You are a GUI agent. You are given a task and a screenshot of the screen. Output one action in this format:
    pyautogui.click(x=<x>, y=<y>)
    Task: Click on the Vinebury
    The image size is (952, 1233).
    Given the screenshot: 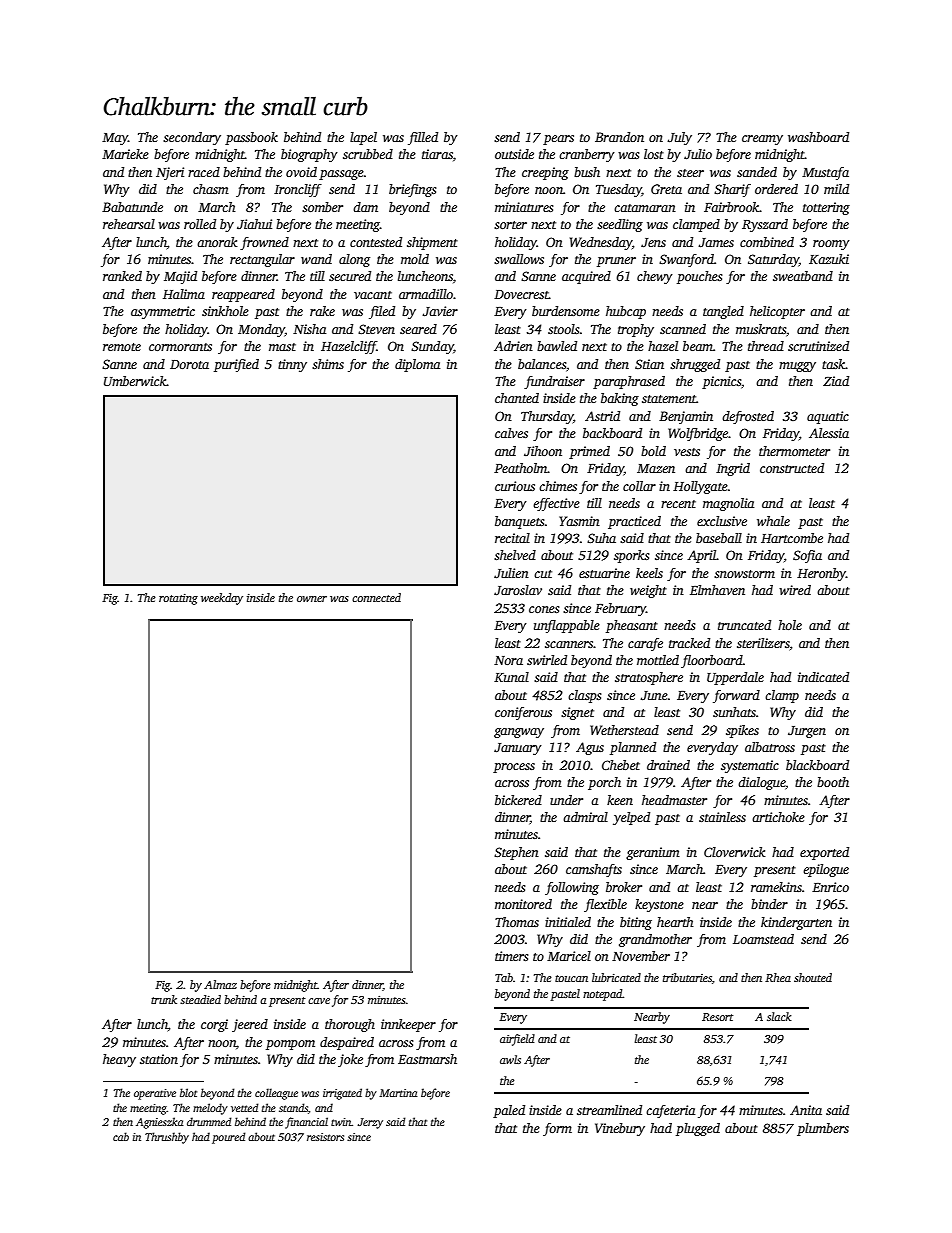 What is the action you would take?
    pyautogui.click(x=620, y=1129)
